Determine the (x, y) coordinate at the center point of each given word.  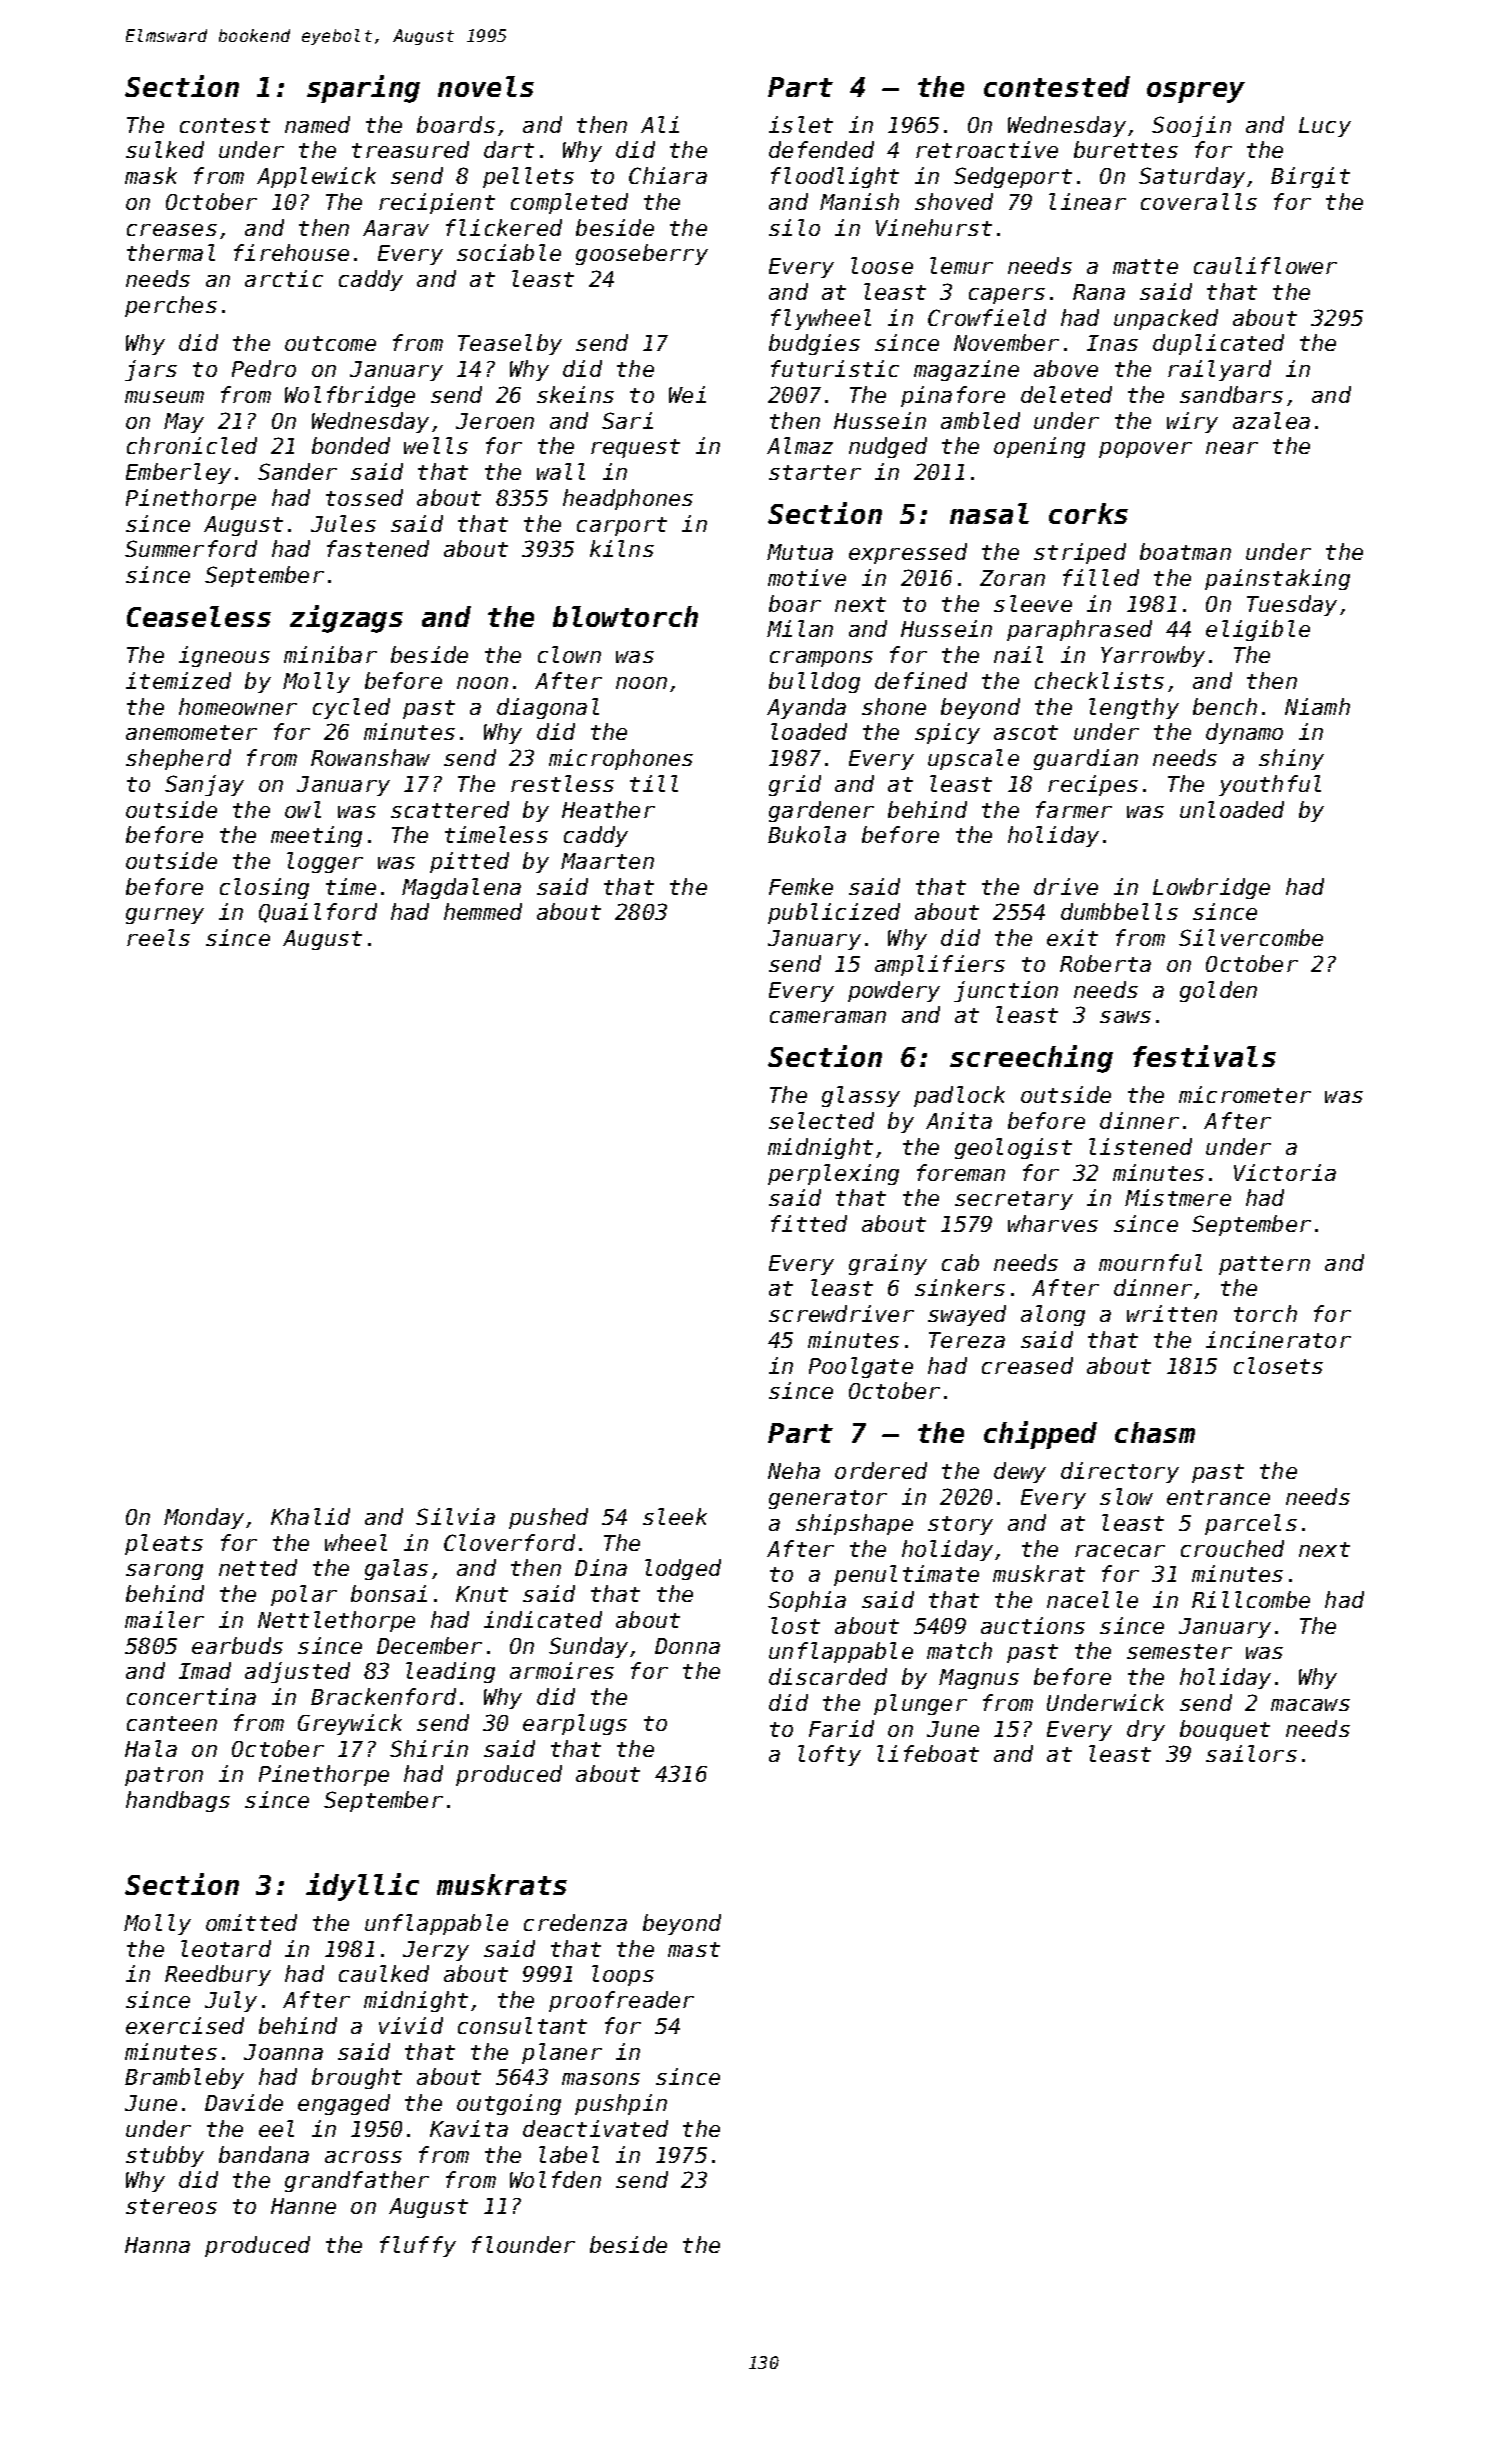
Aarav (396, 228)
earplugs (575, 1724)
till (654, 783)
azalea (1271, 420)
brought (357, 2078)
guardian (1086, 759)
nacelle (1092, 1599)
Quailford (318, 913)
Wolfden (555, 2179)
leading (450, 1672)
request (635, 448)
